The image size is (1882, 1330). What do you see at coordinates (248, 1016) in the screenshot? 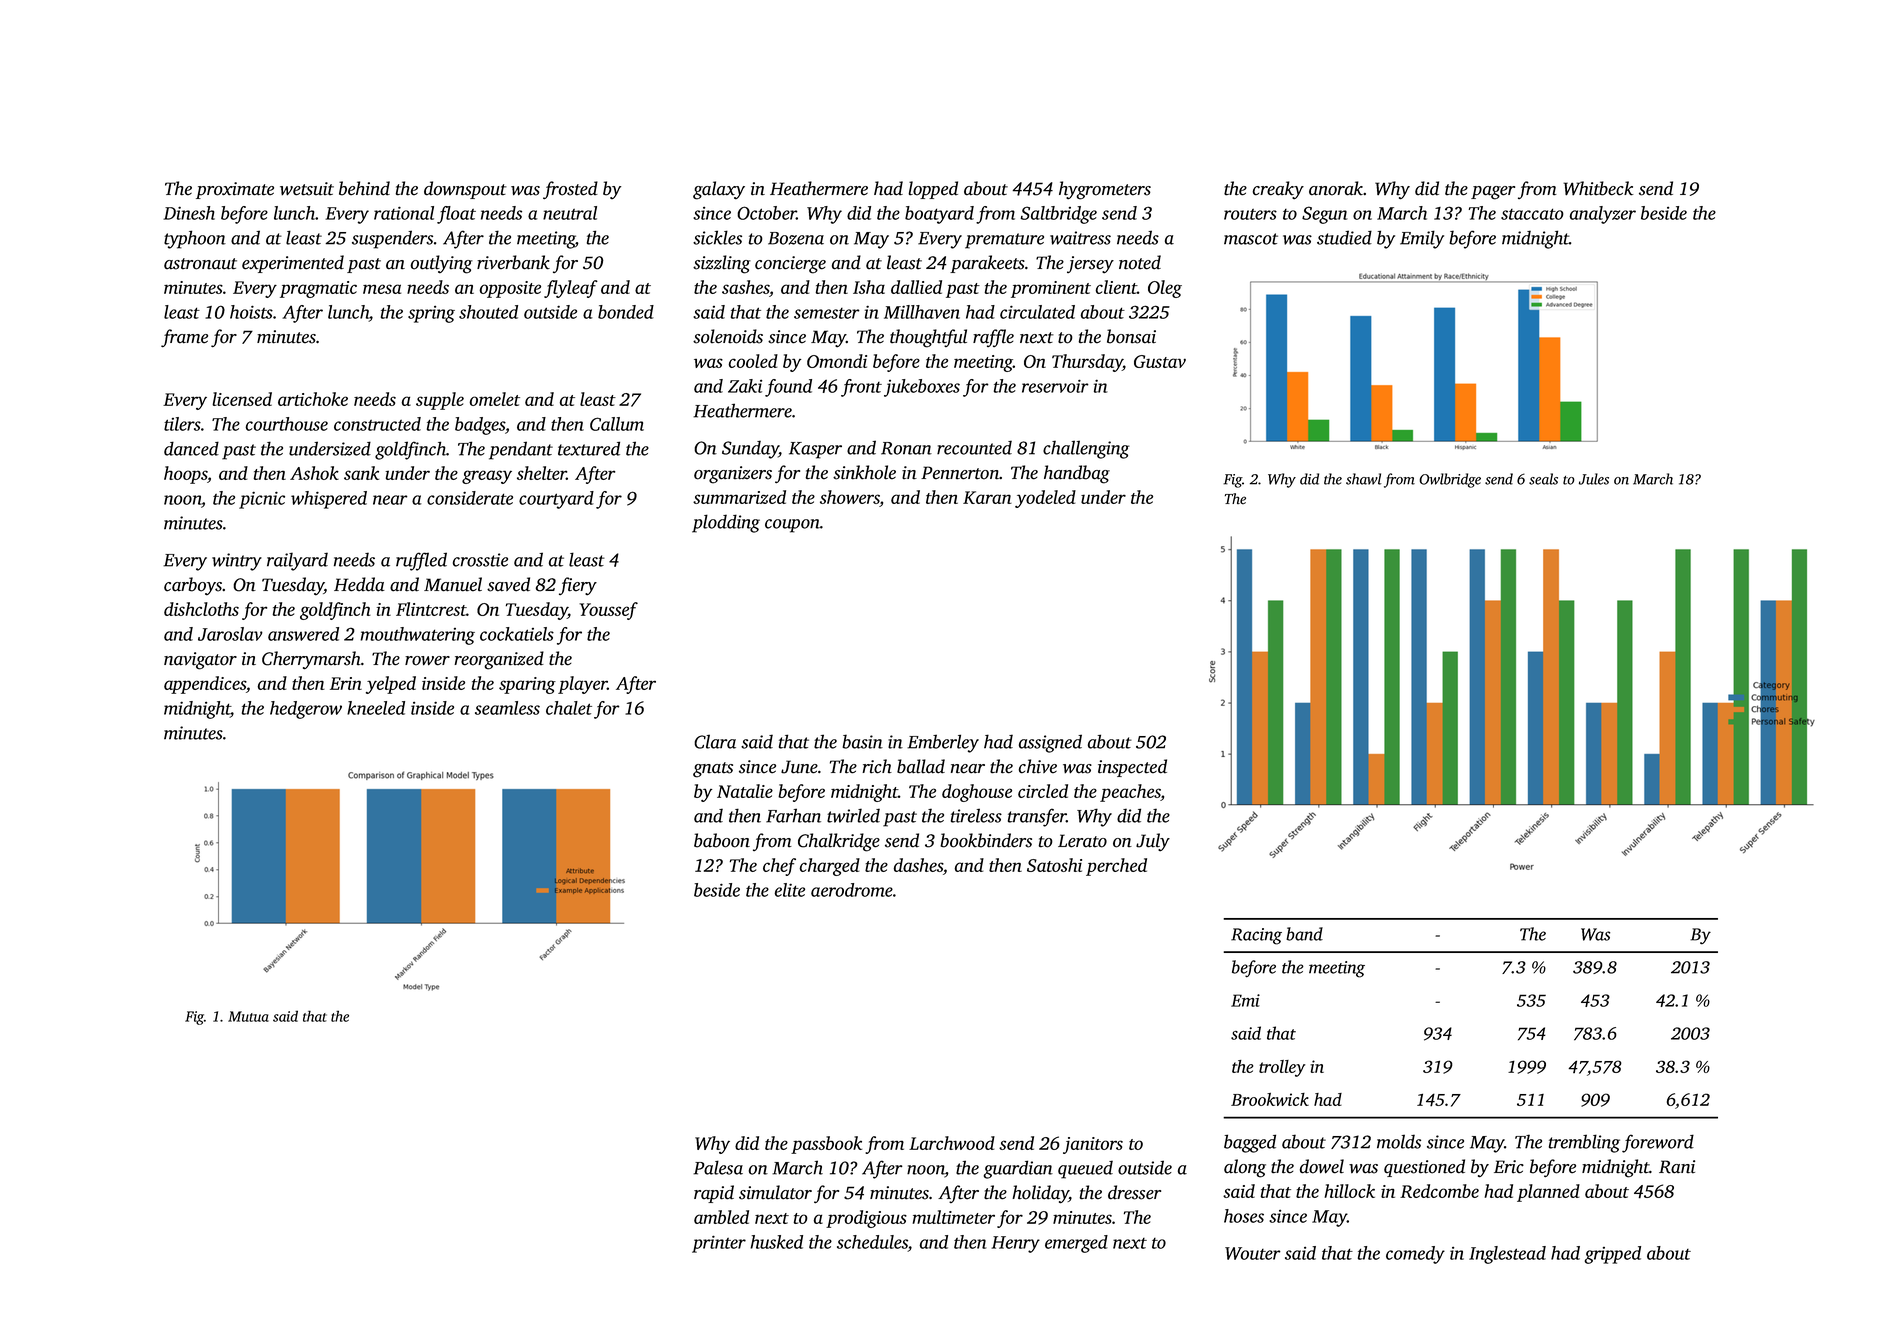
I see `Mutua` at bounding box center [248, 1016].
